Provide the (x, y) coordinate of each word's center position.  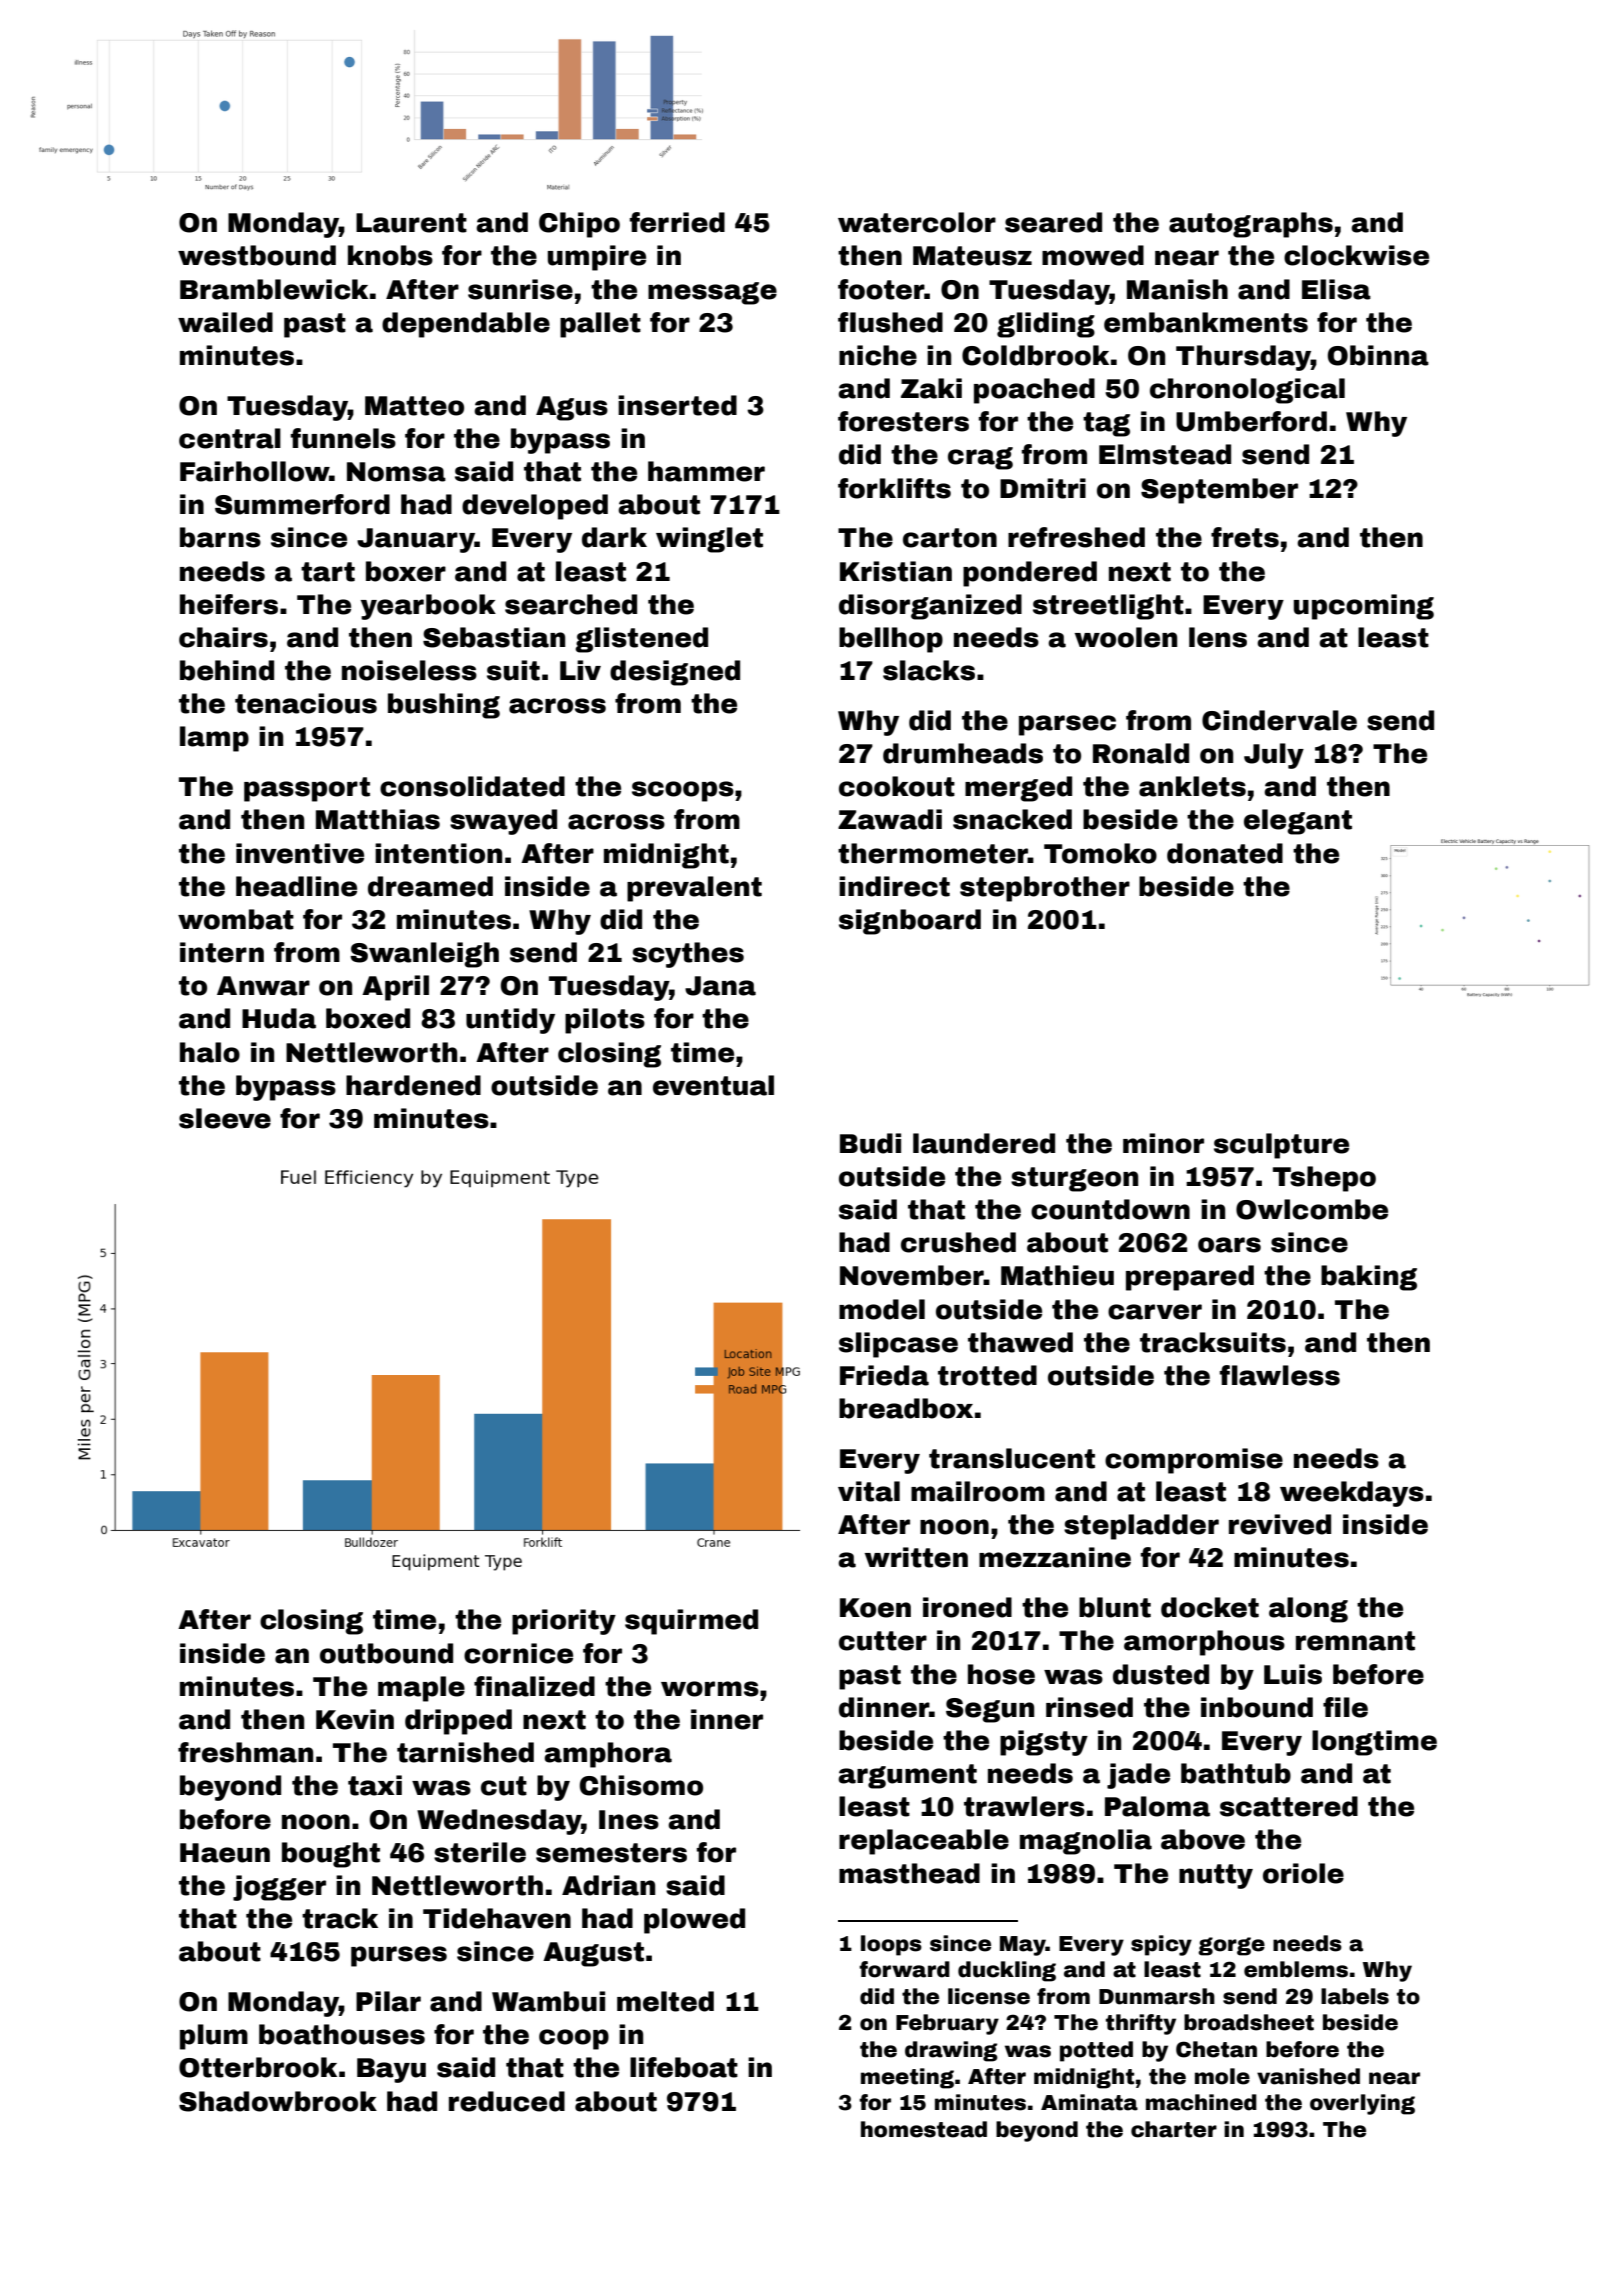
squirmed (691, 1622)
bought (331, 1855)
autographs (1251, 225)
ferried (677, 222)
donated (1225, 853)
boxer (406, 571)
